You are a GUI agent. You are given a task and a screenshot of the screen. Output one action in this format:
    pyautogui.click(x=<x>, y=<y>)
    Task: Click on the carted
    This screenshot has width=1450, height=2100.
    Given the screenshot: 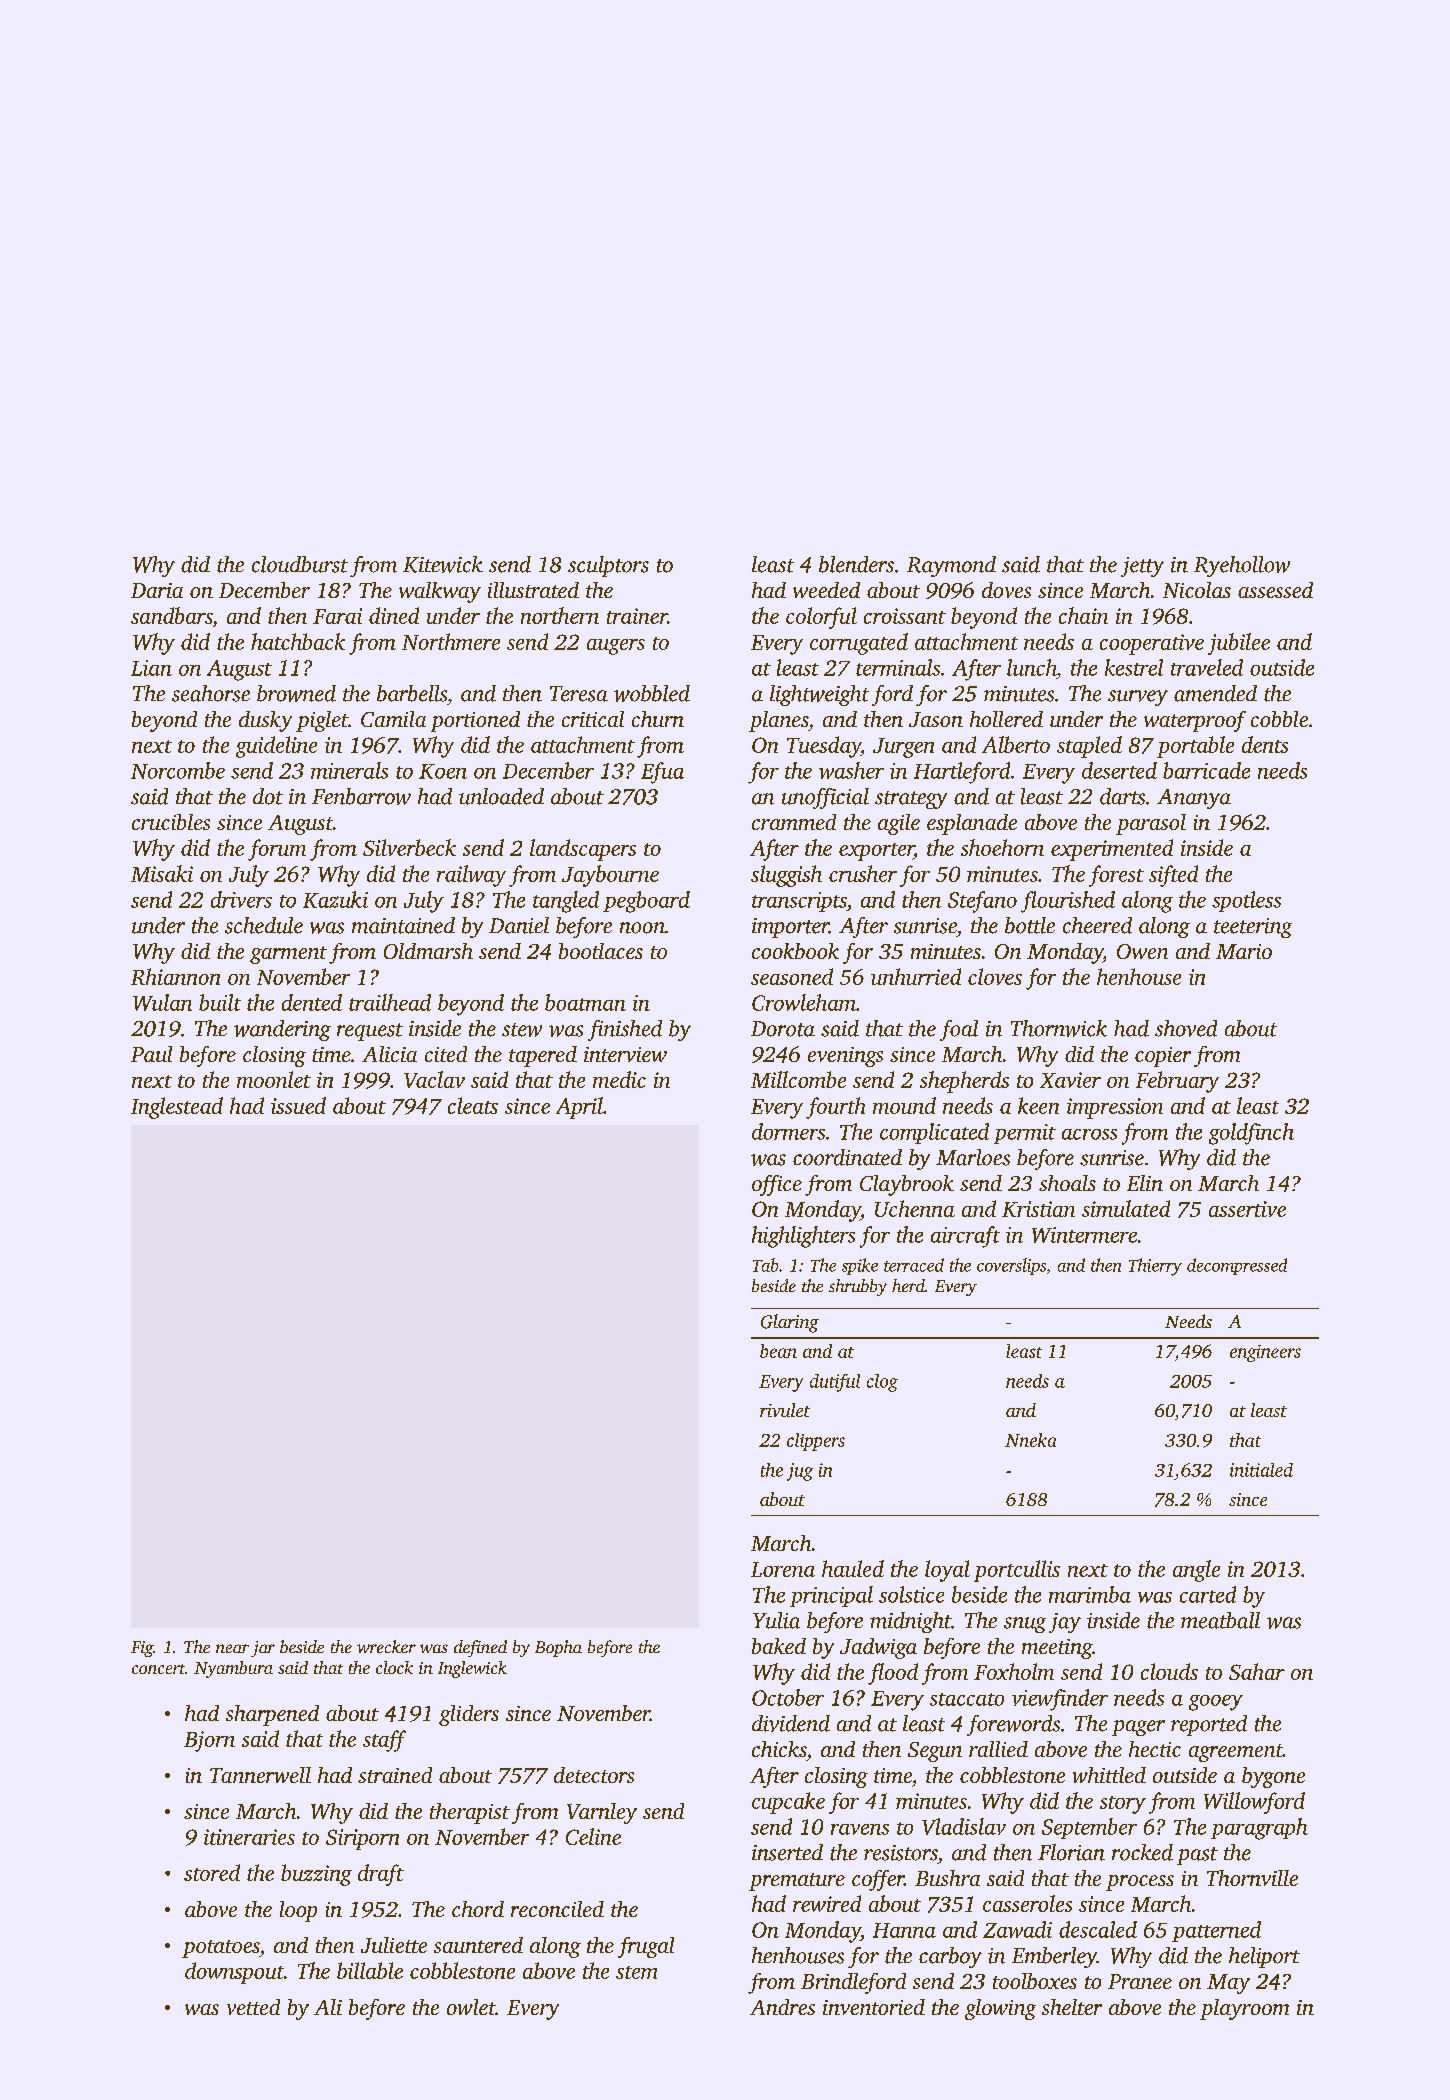 What is the action you would take?
    pyautogui.click(x=1208, y=1594)
